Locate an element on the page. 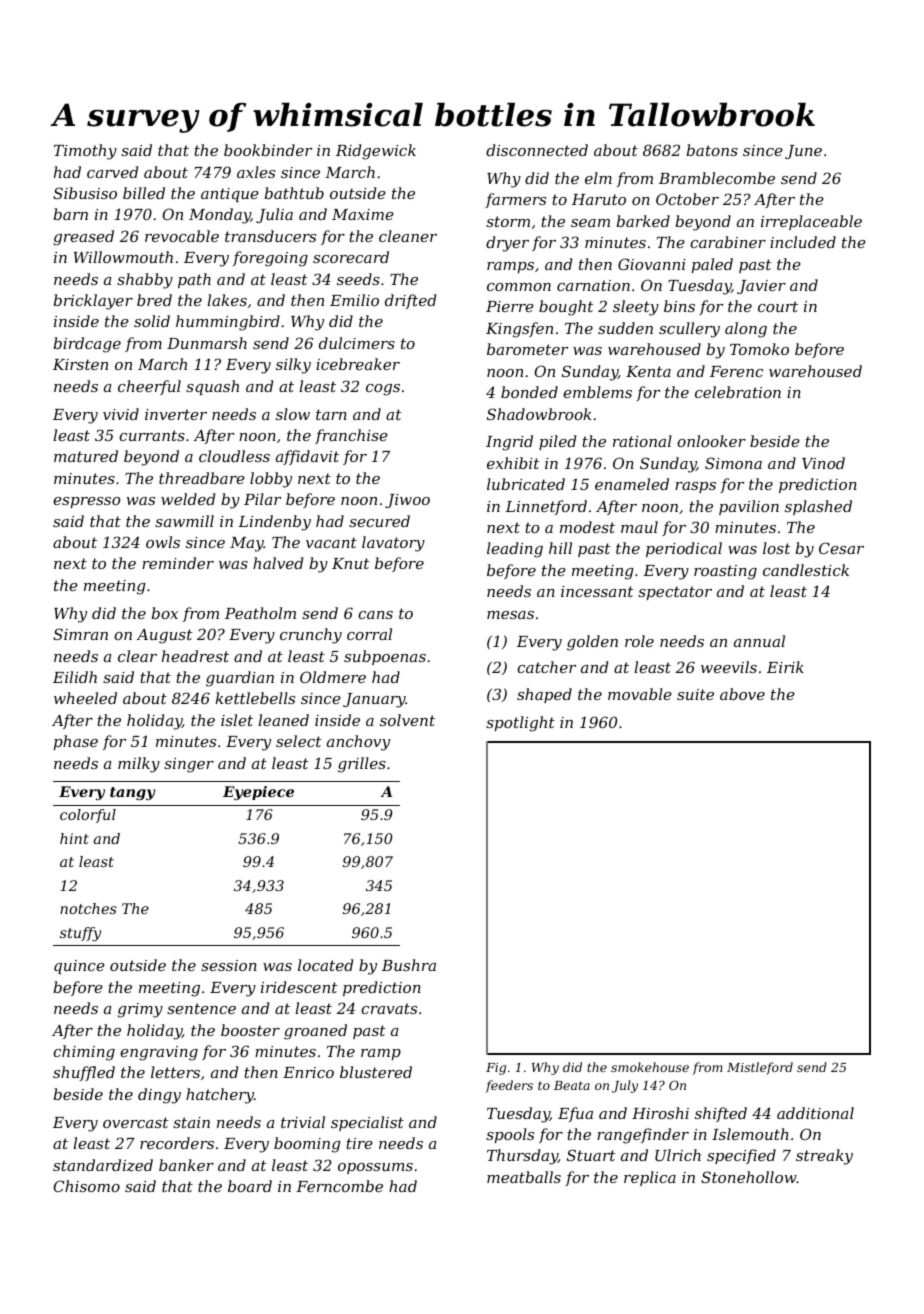 Image resolution: width=924 pixels, height=1314 pixels. opossums is located at coordinates (375, 1168).
